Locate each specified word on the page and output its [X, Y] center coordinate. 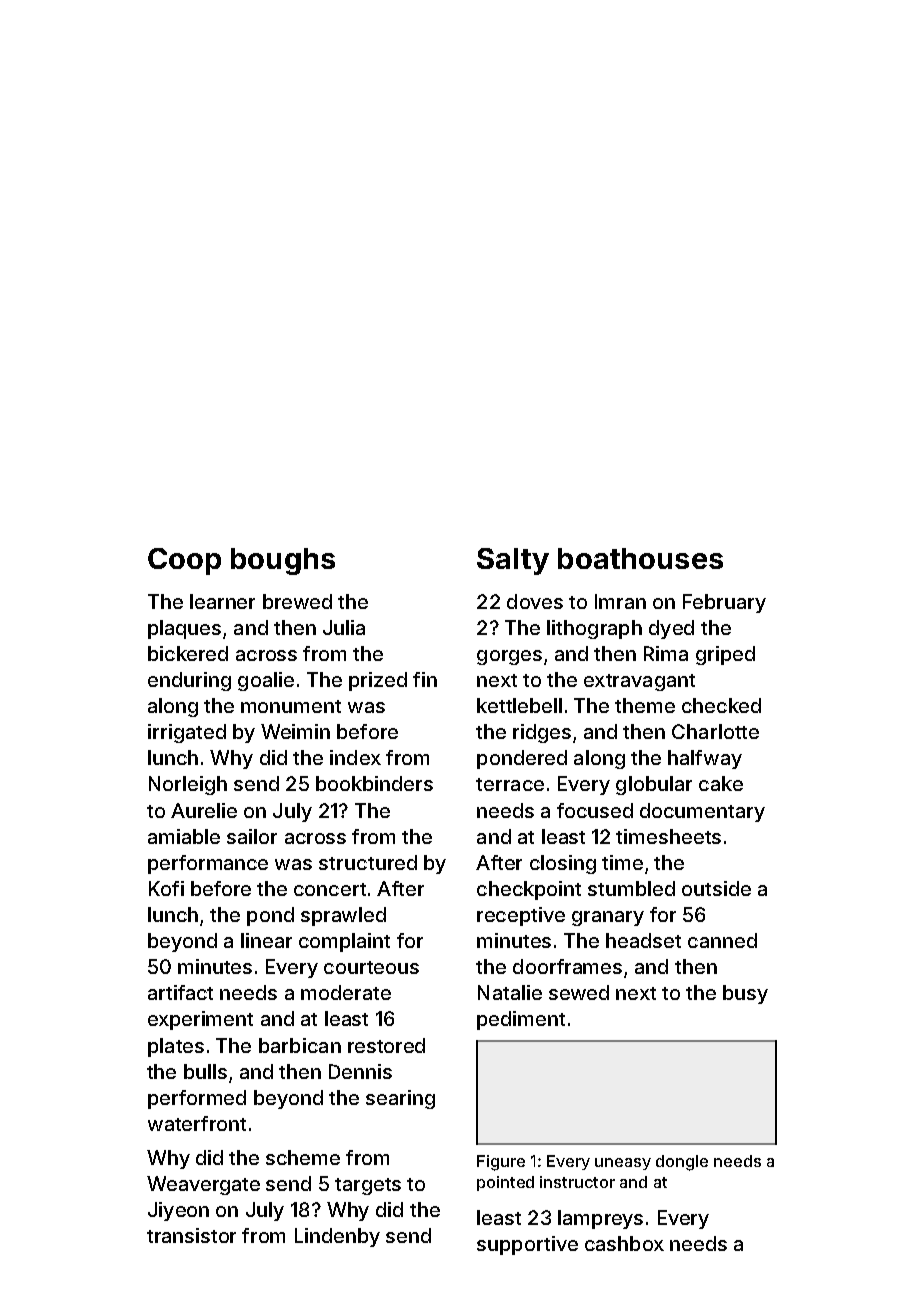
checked [721, 705]
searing [400, 1099]
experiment [200, 1020]
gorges [509, 657]
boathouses [640, 558]
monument [291, 706]
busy [745, 994]
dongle [682, 1163]
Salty [513, 561]
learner [222, 601]
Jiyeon [178, 1211]
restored [386, 1045]
